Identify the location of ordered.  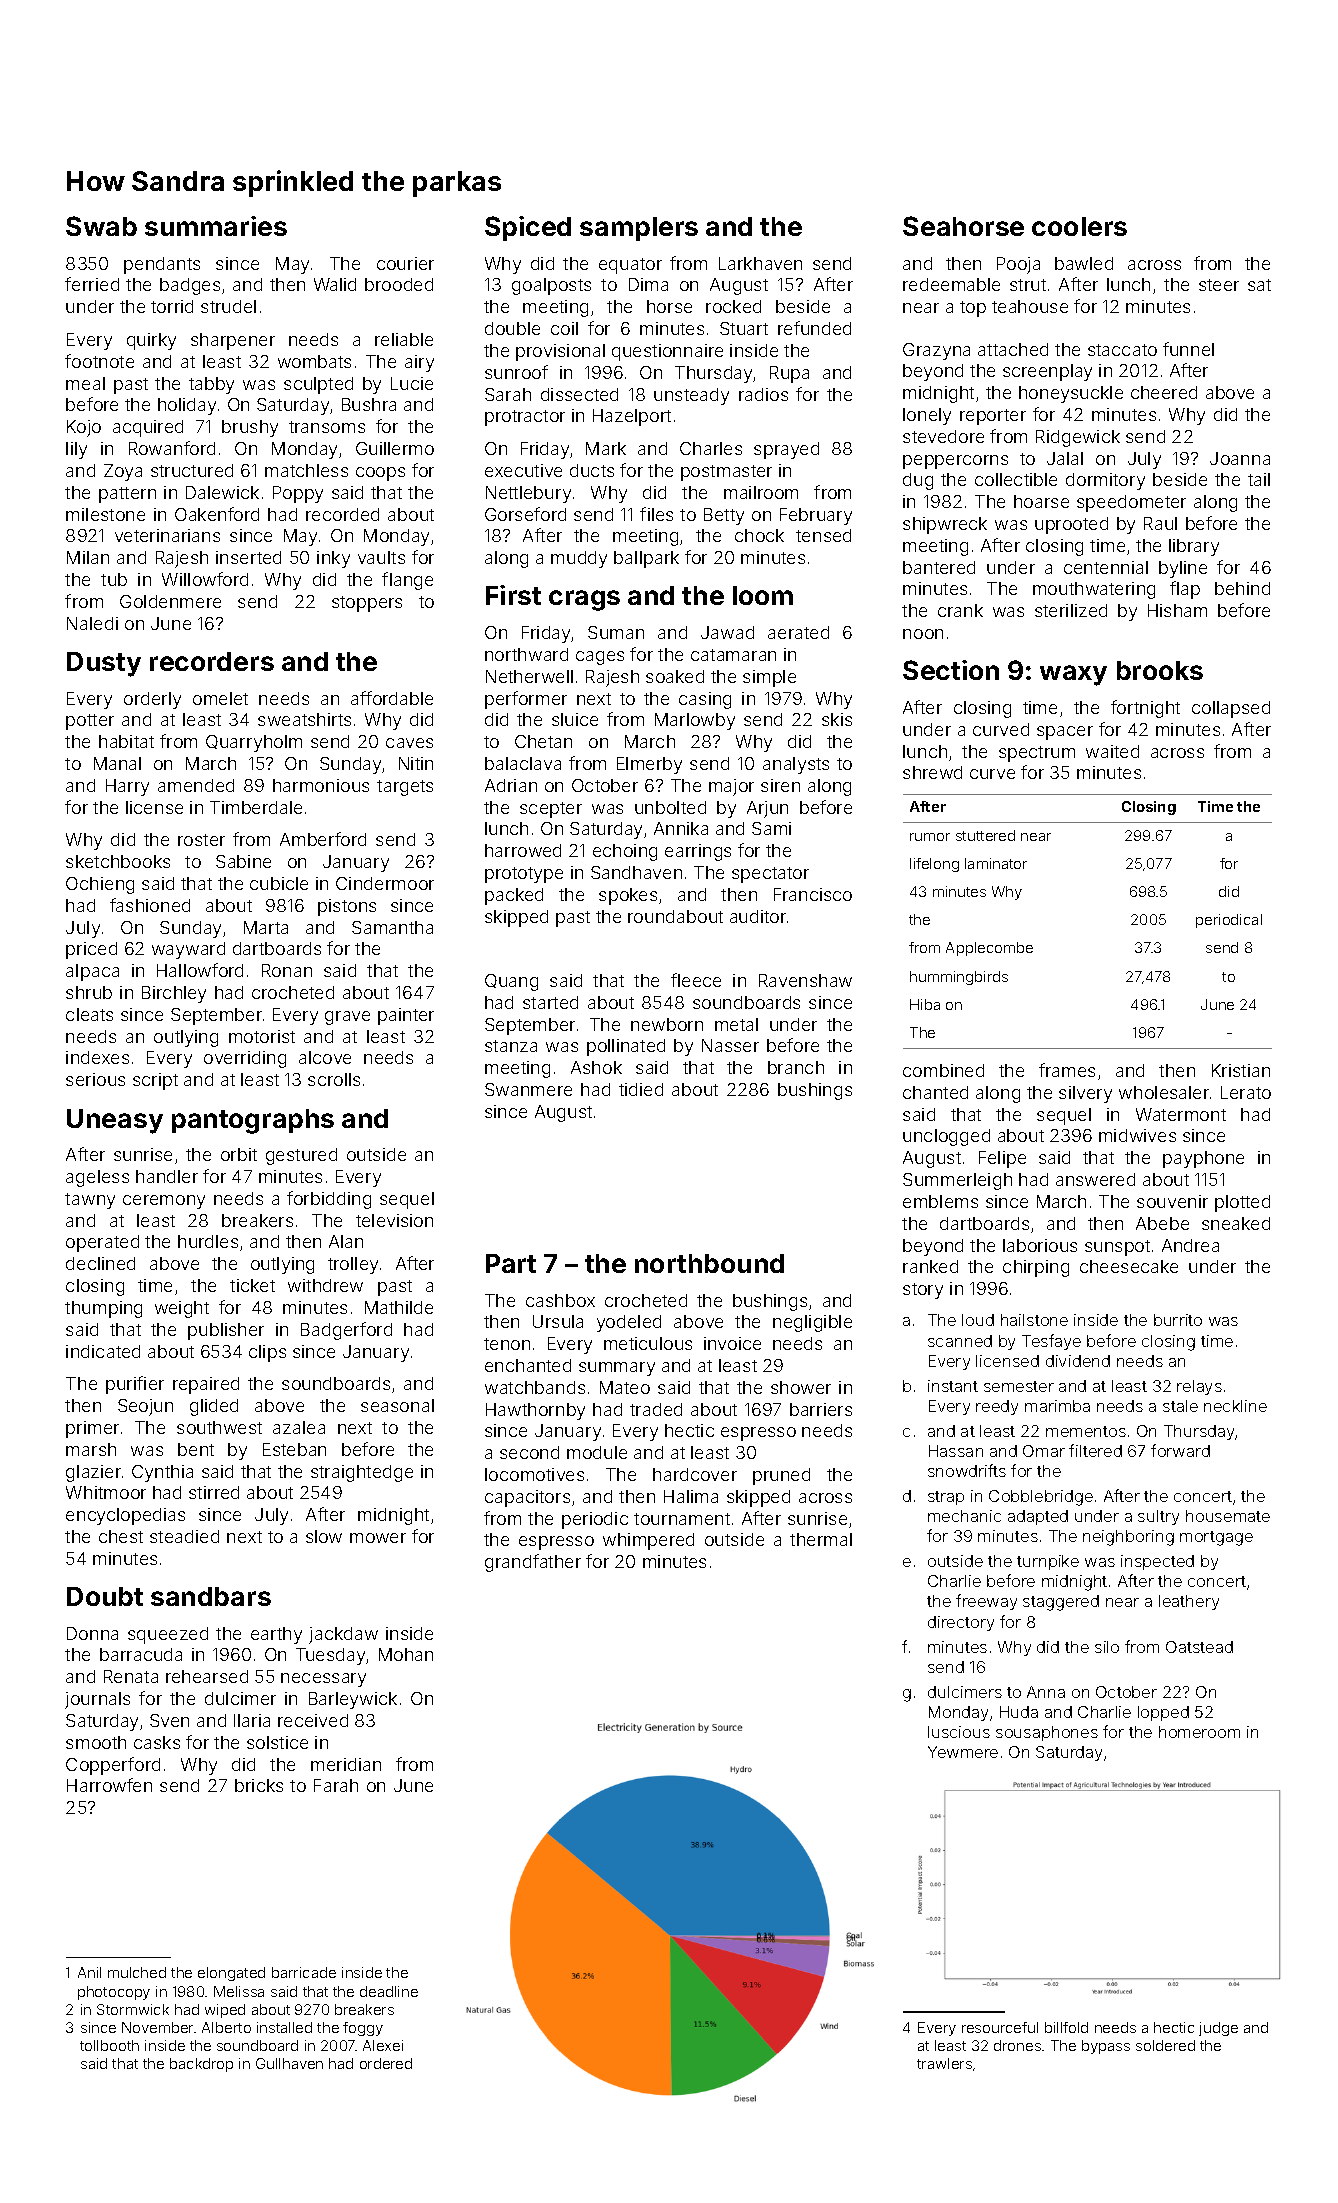
(386, 2063).
